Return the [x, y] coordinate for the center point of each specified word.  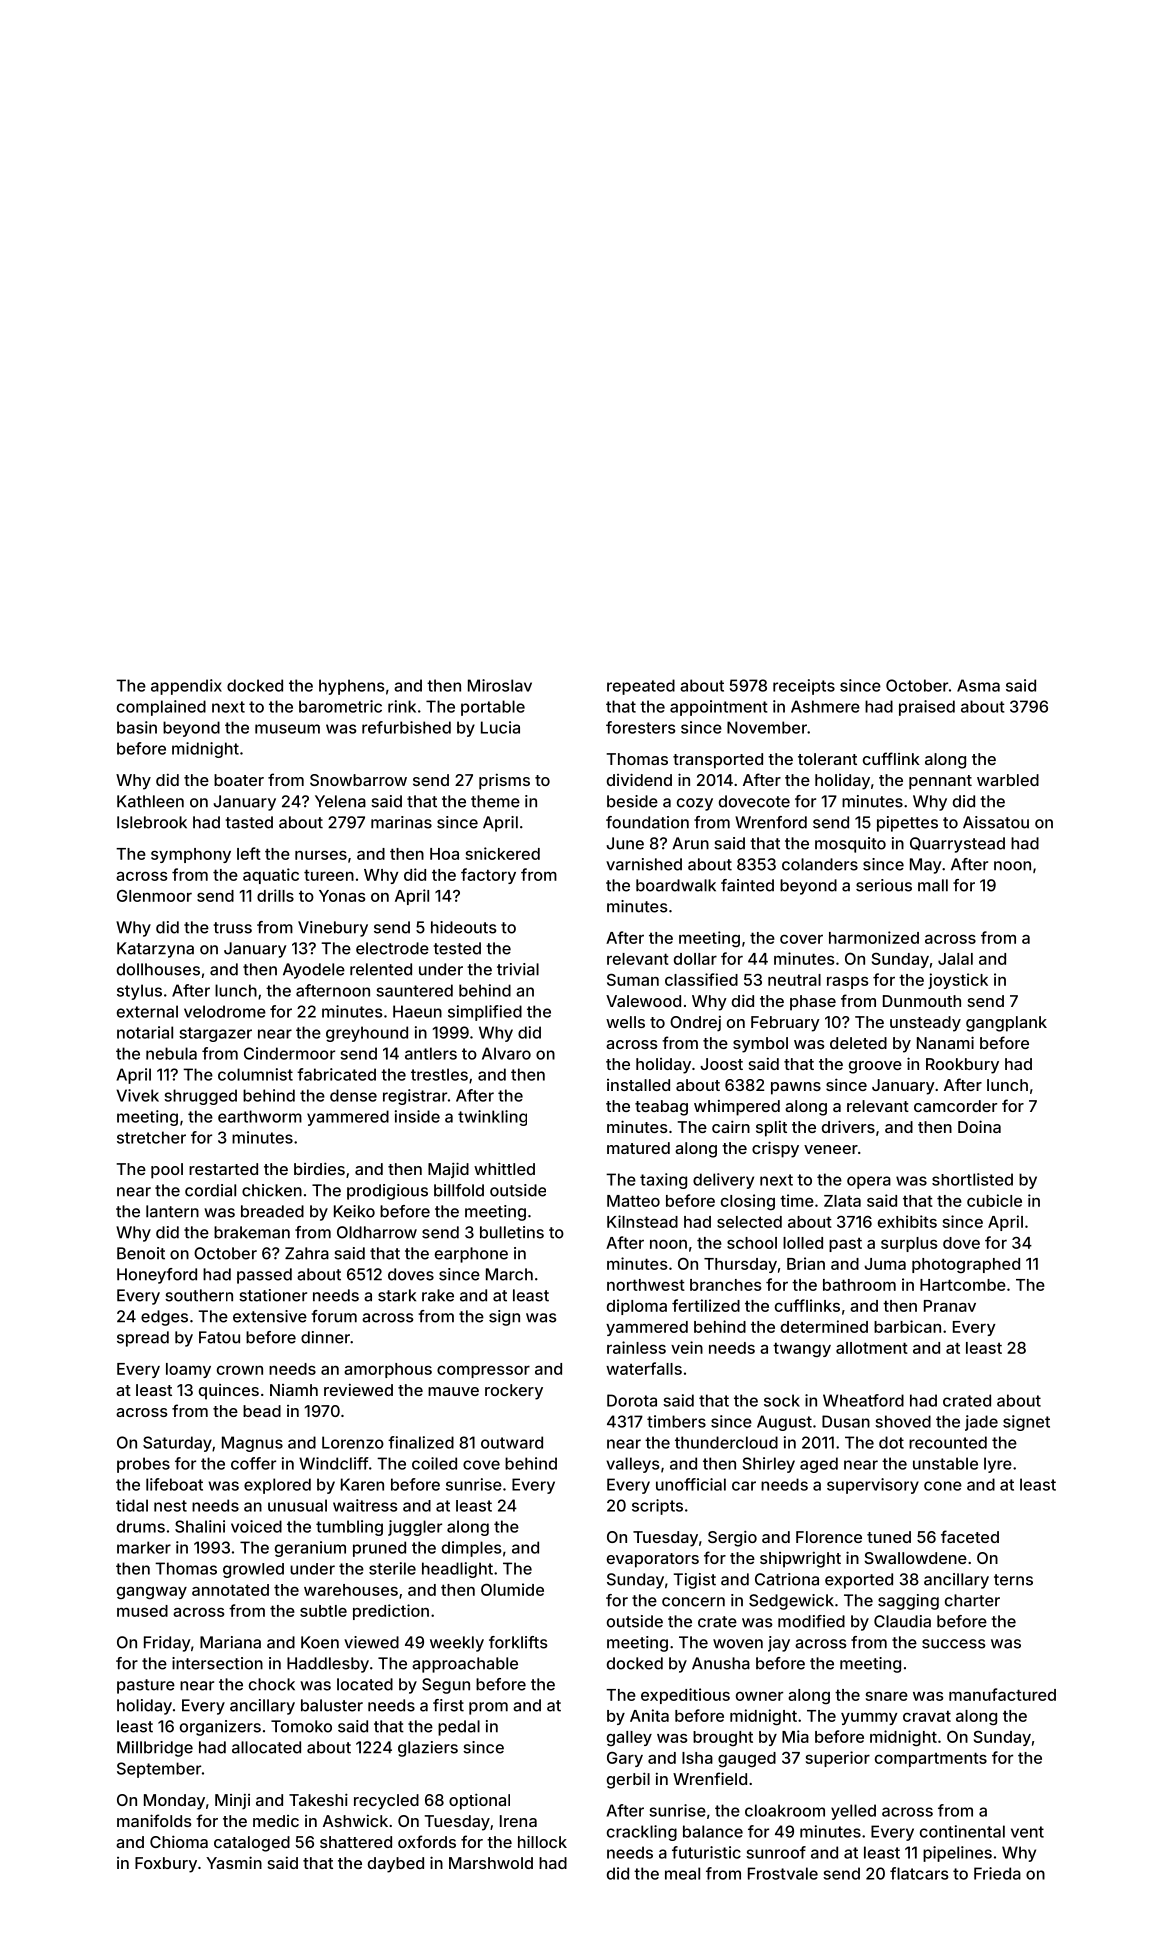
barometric [340, 706]
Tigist [694, 1581]
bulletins [512, 1232]
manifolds [154, 1820]
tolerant [827, 759]
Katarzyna [155, 950]
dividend [639, 779]
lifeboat [174, 1484]
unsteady [925, 1024]
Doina [979, 1126]
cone [943, 1486]
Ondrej [695, 1023]
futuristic [706, 1852]
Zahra [307, 1253]
